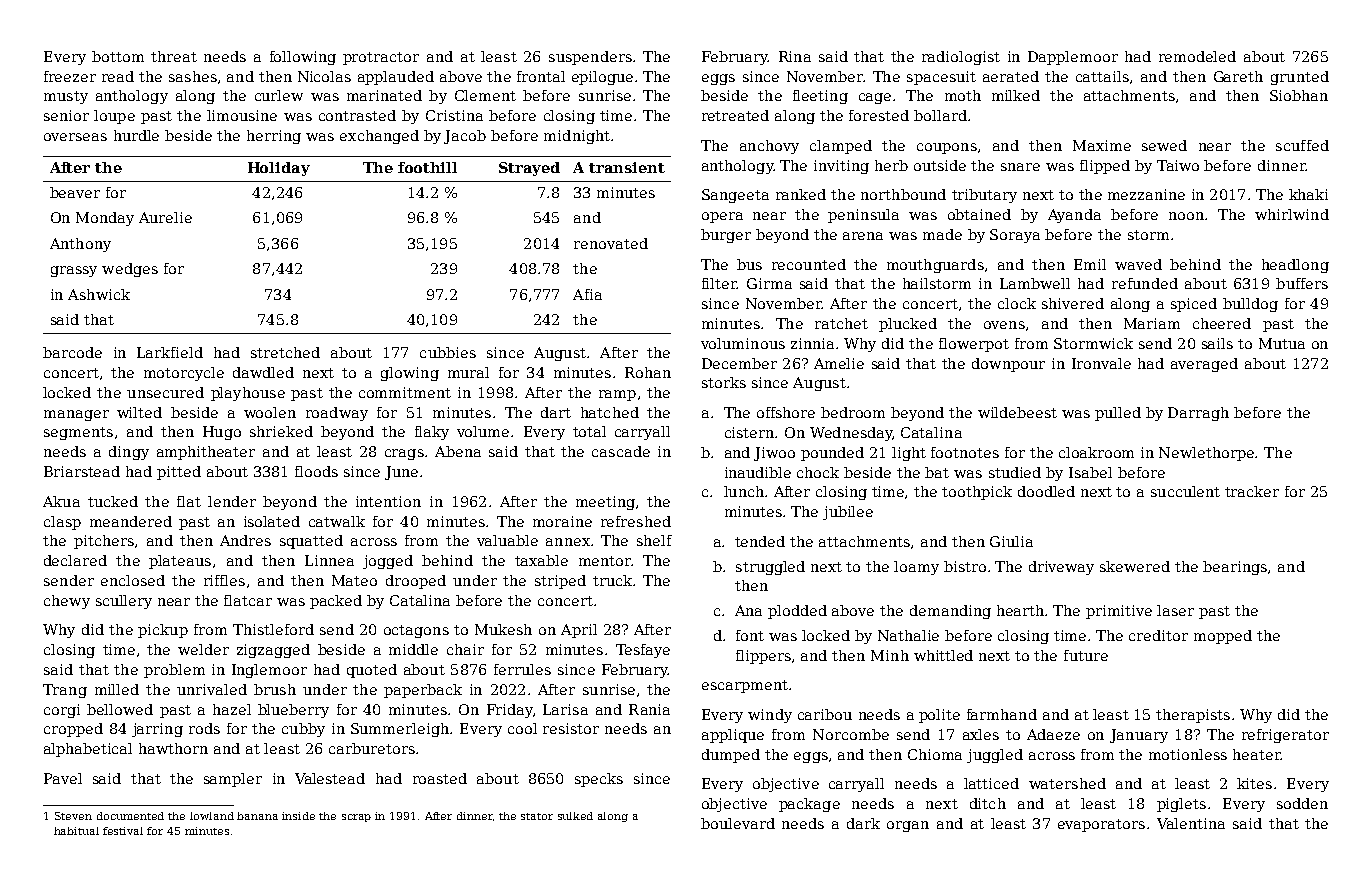 The image size is (1372, 887). What do you see at coordinates (841, 167) in the image?
I see `inviting` at bounding box center [841, 167].
